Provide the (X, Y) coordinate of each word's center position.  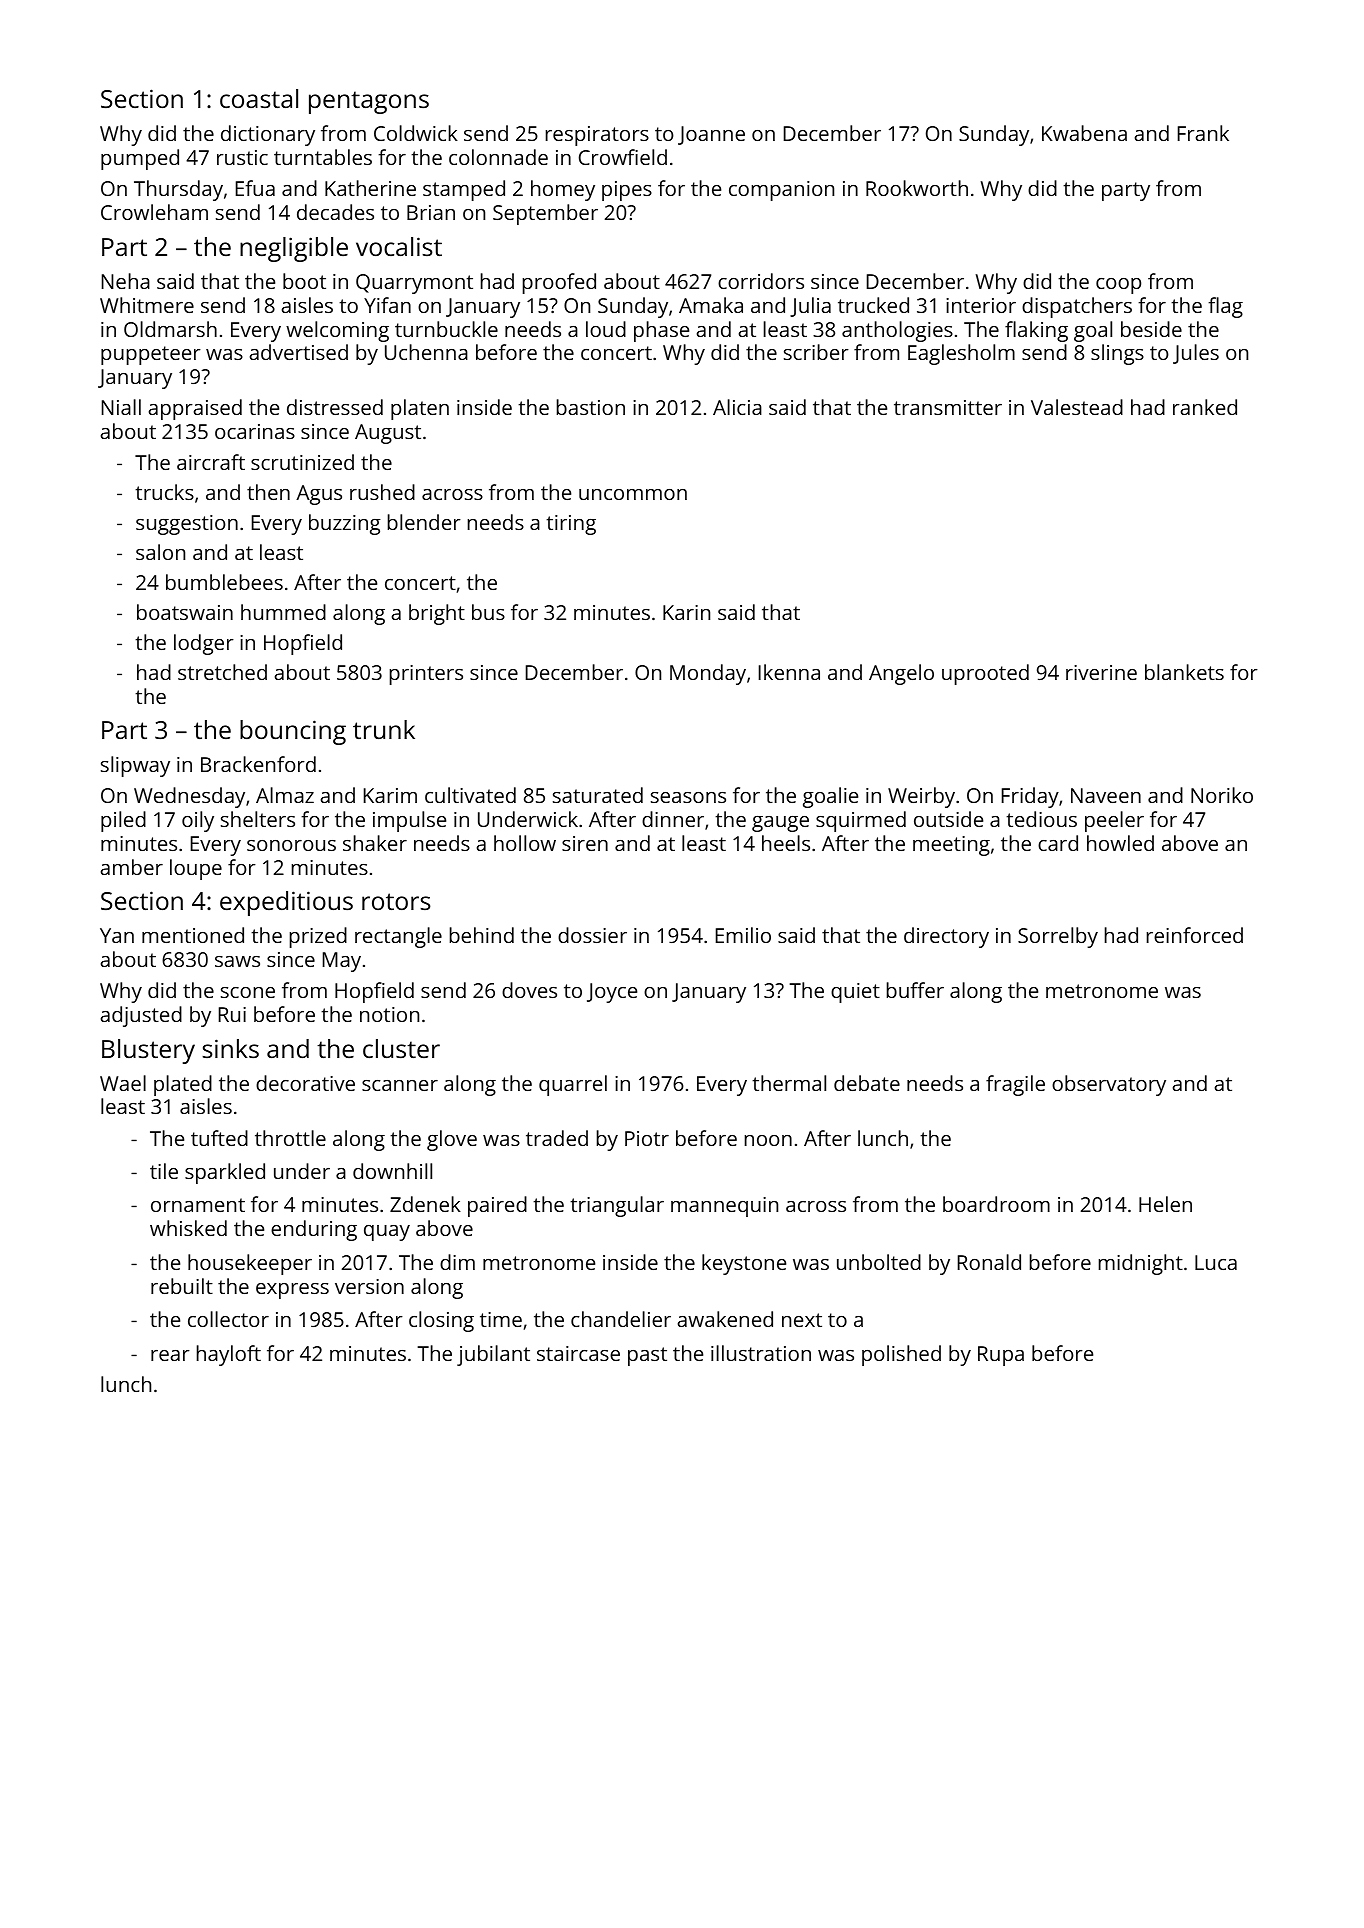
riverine (1101, 672)
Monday (708, 674)
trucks (164, 492)
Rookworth (917, 188)
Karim (390, 795)
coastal (259, 98)
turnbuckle (446, 329)
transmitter (948, 407)
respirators (597, 136)
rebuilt (182, 1286)
